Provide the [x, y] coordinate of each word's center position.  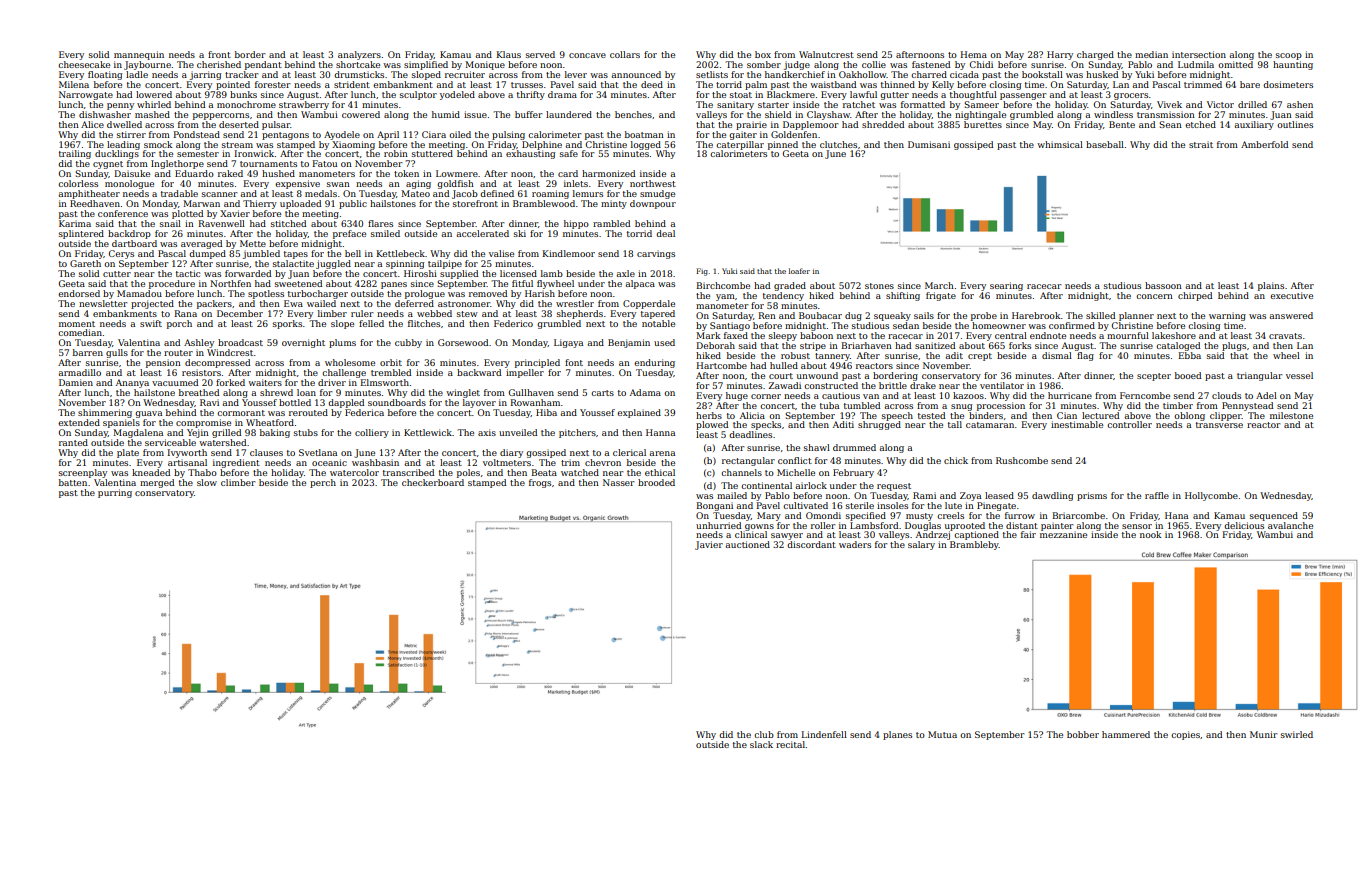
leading [123, 145]
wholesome [350, 362]
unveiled [518, 432]
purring [115, 493]
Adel [1266, 395]
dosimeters [1288, 84]
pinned [783, 145]
